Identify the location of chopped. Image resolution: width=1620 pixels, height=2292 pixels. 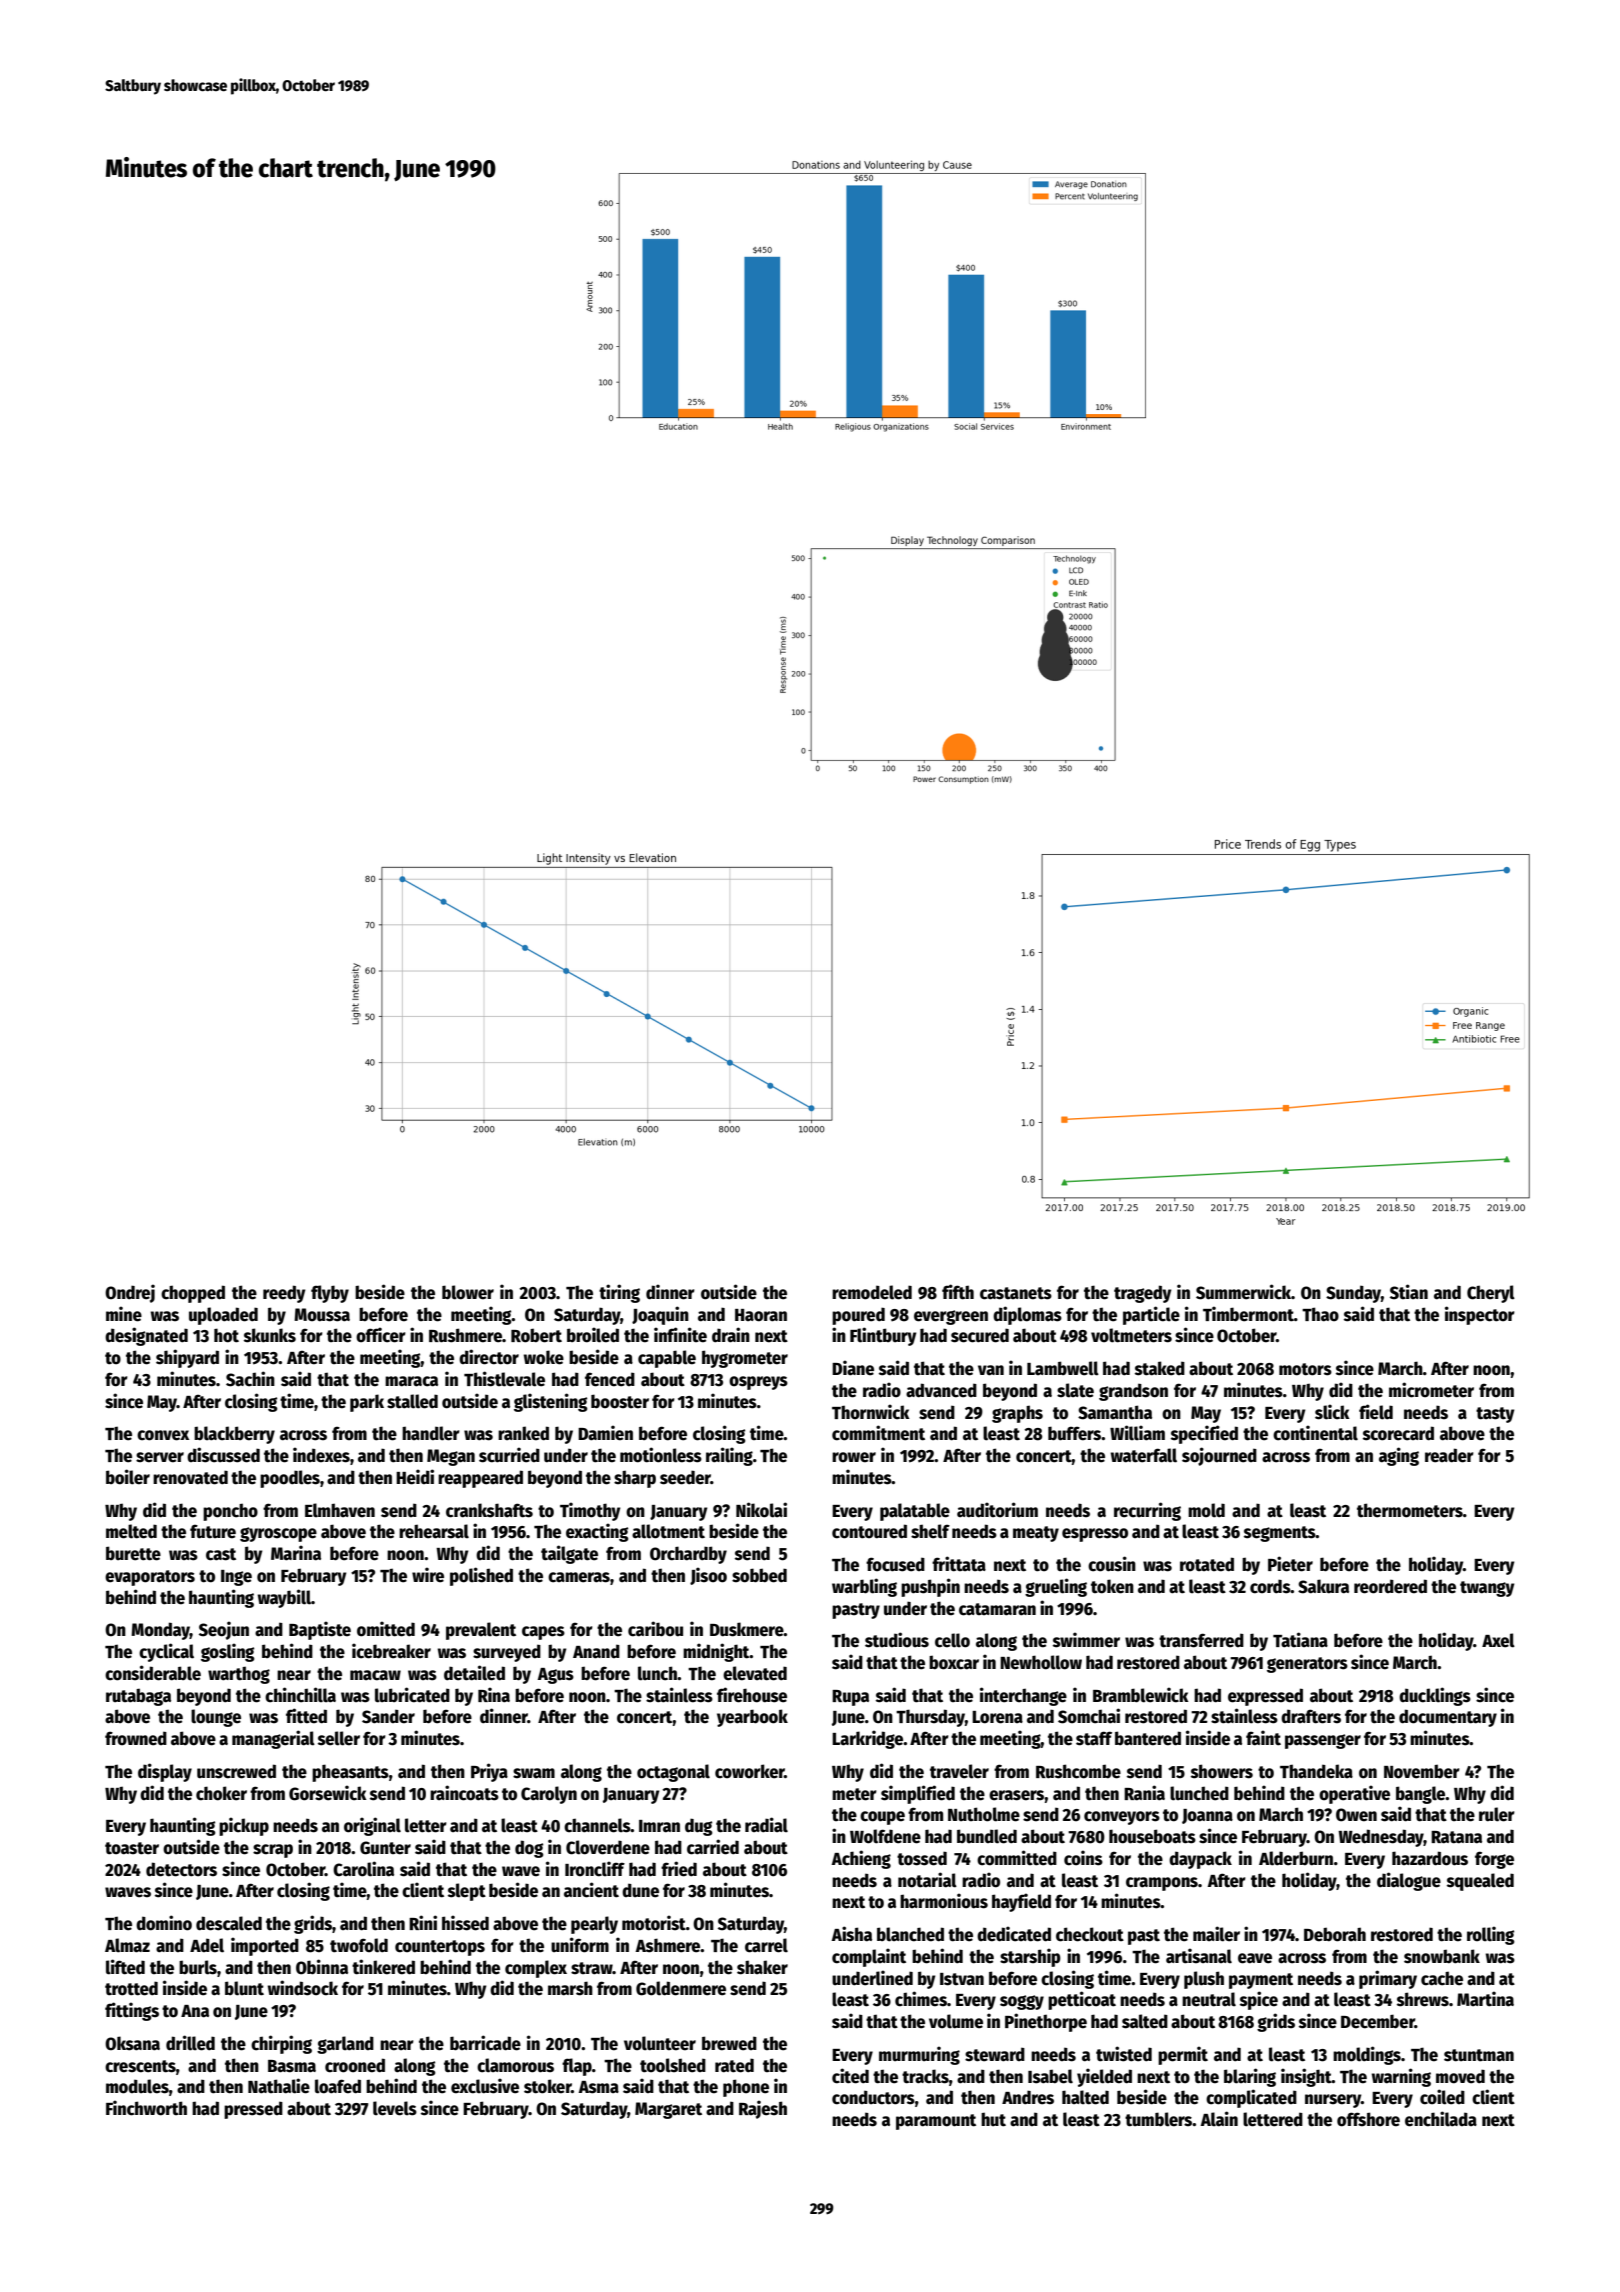
(193, 1294).
